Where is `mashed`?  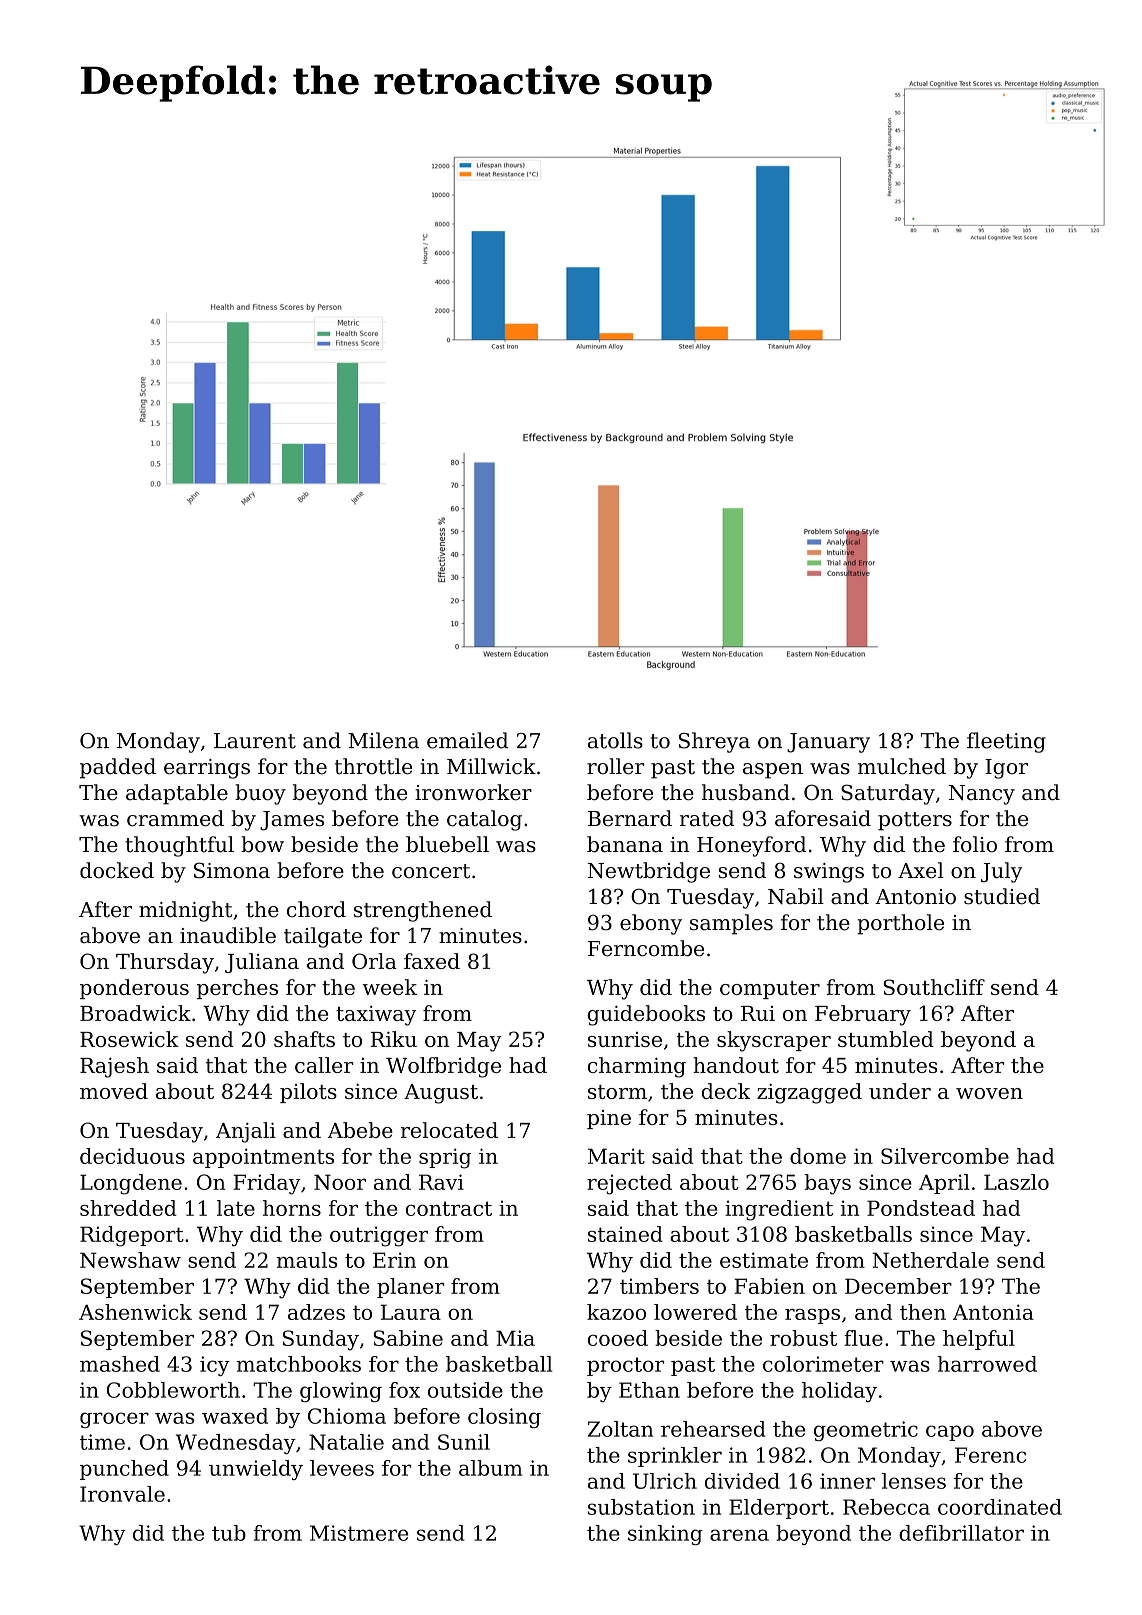 mashed is located at coordinates (120, 1364).
